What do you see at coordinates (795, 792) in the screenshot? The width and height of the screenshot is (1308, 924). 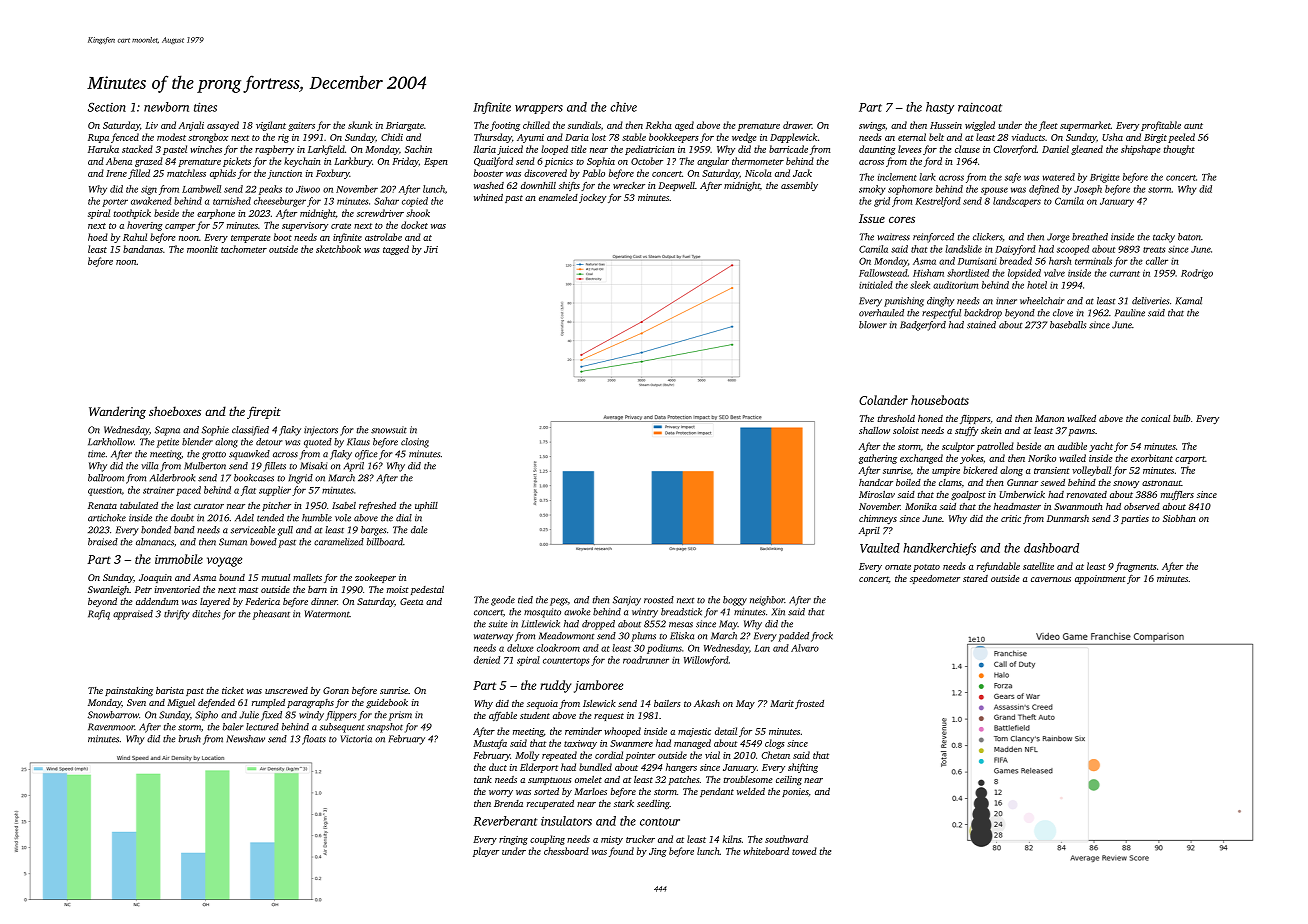 I see `ponies` at bounding box center [795, 792].
